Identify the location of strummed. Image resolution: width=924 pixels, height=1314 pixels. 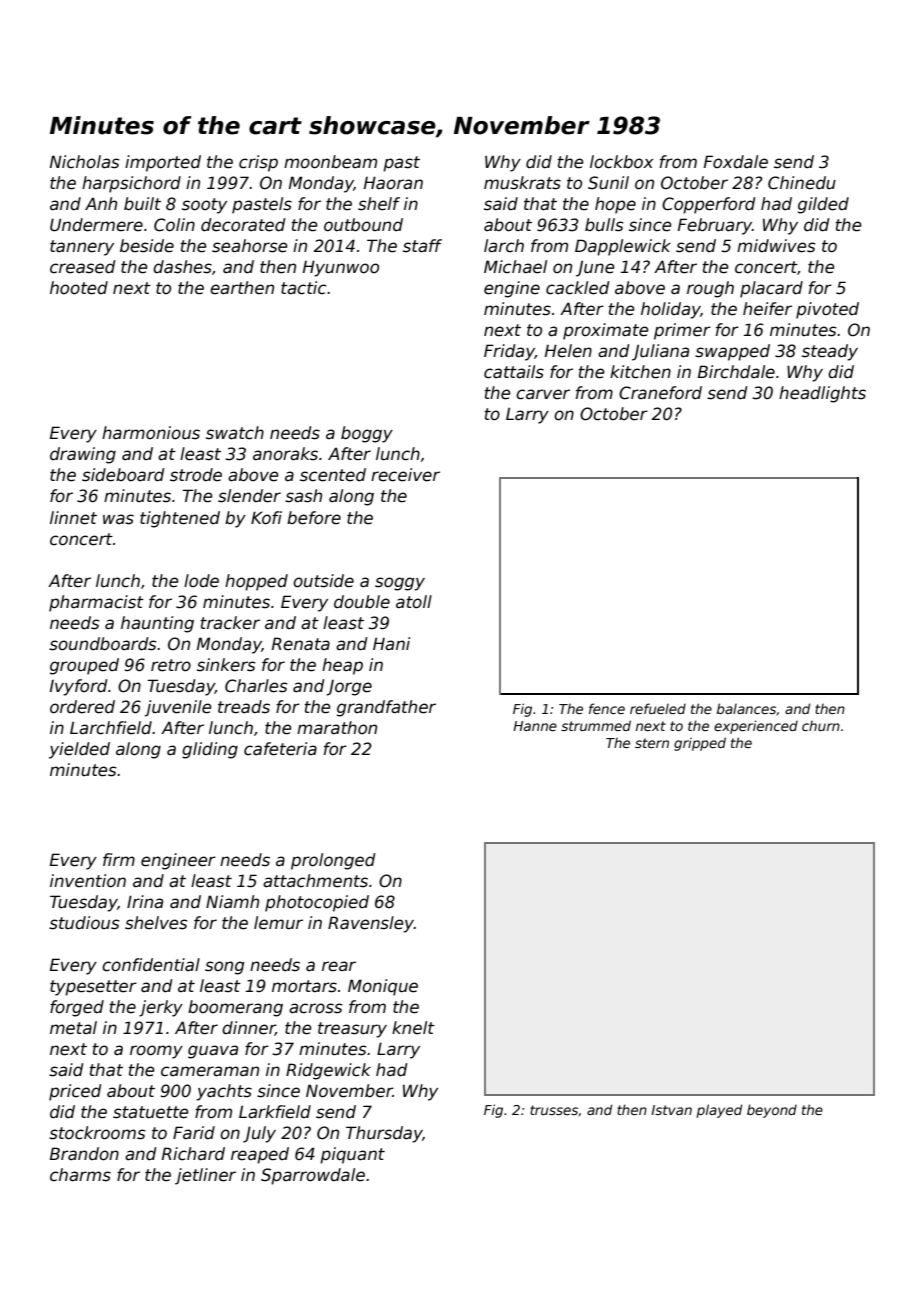
(596, 725).
